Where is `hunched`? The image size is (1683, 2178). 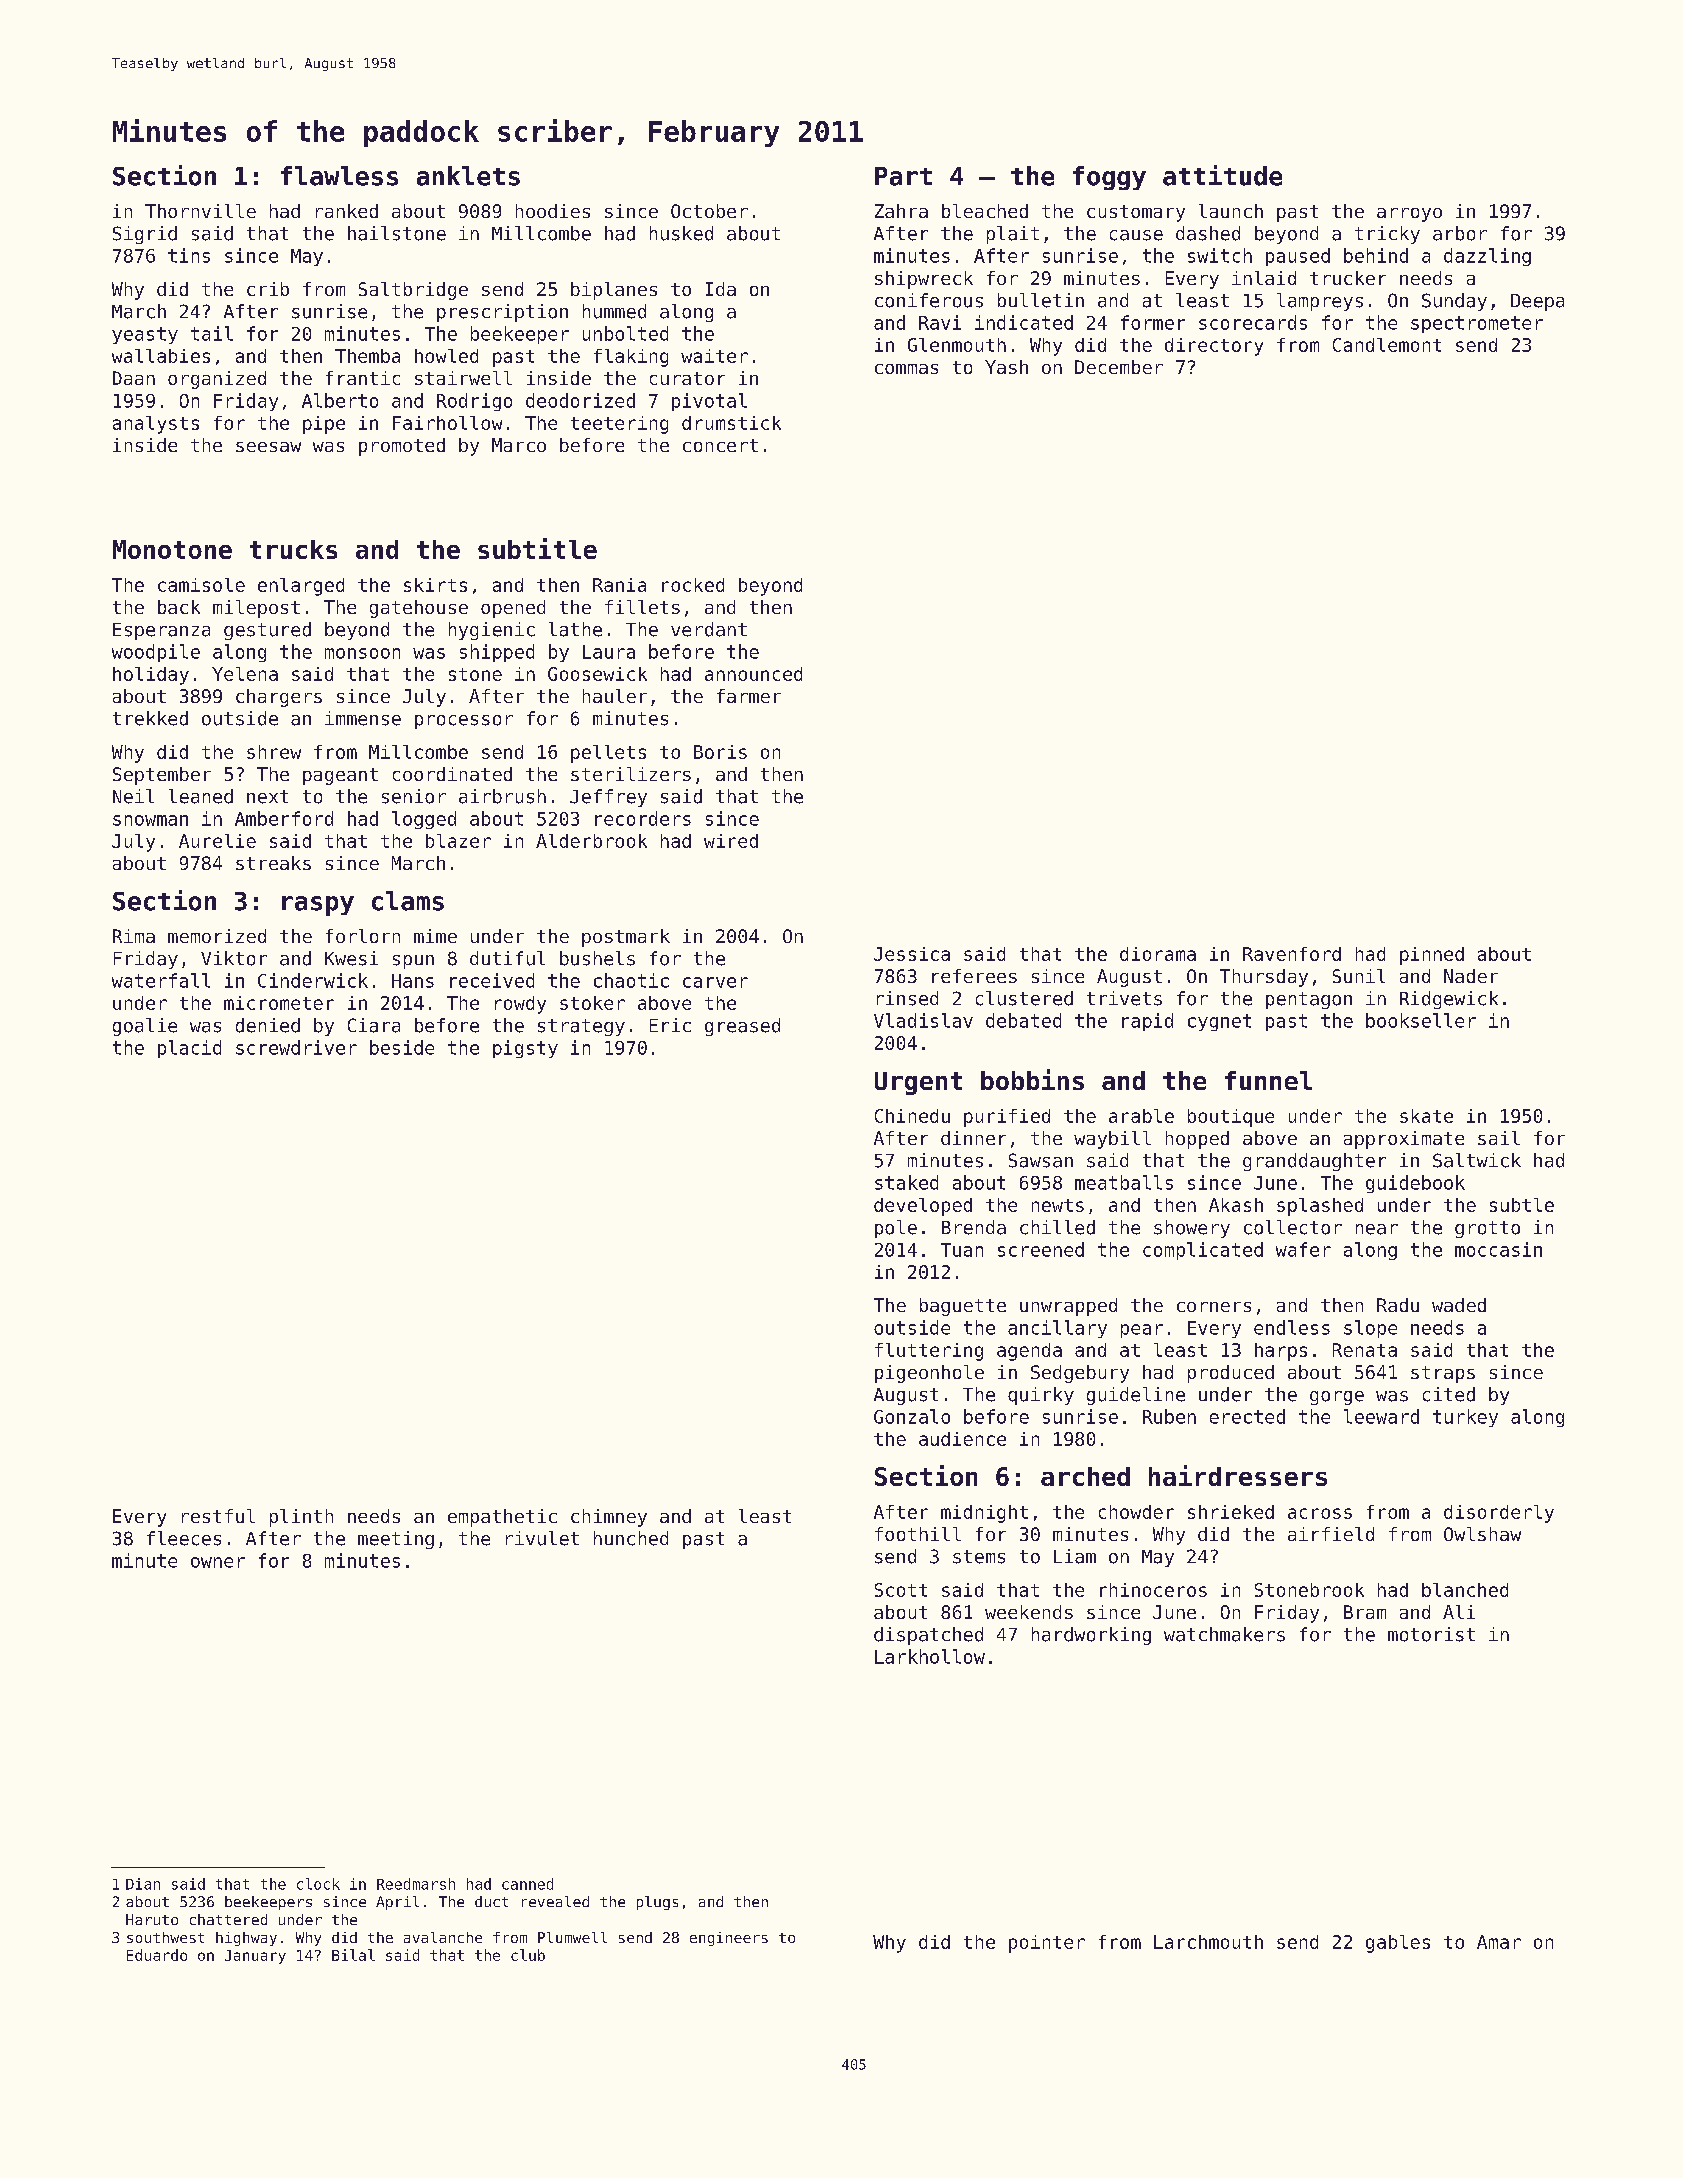 hunched is located at coordinates (631, 1538).
